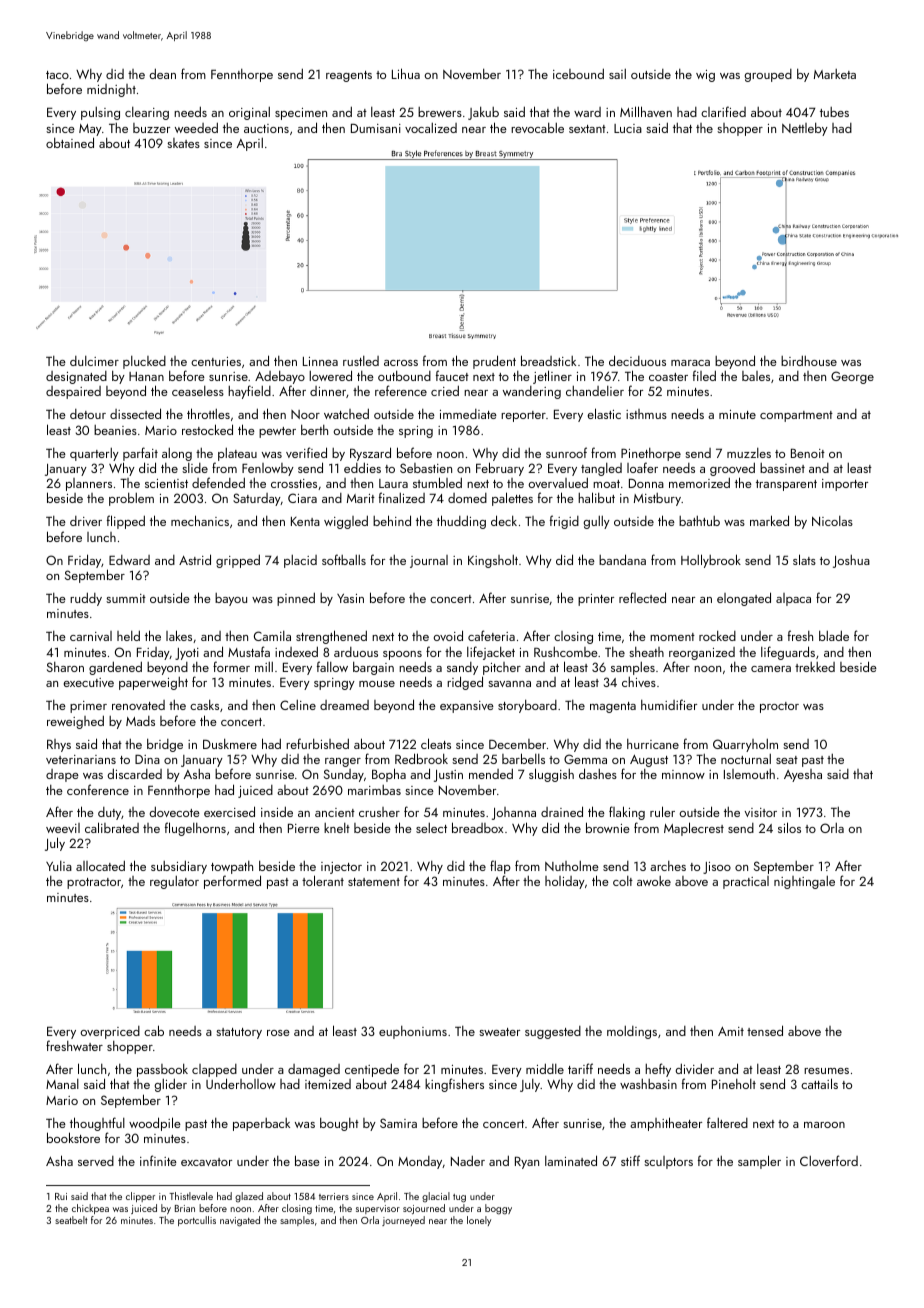 The image size is (924, 1308). Describe the element at coordinates (431, 128) in the screenshot. I see `vocalized` at that location.
